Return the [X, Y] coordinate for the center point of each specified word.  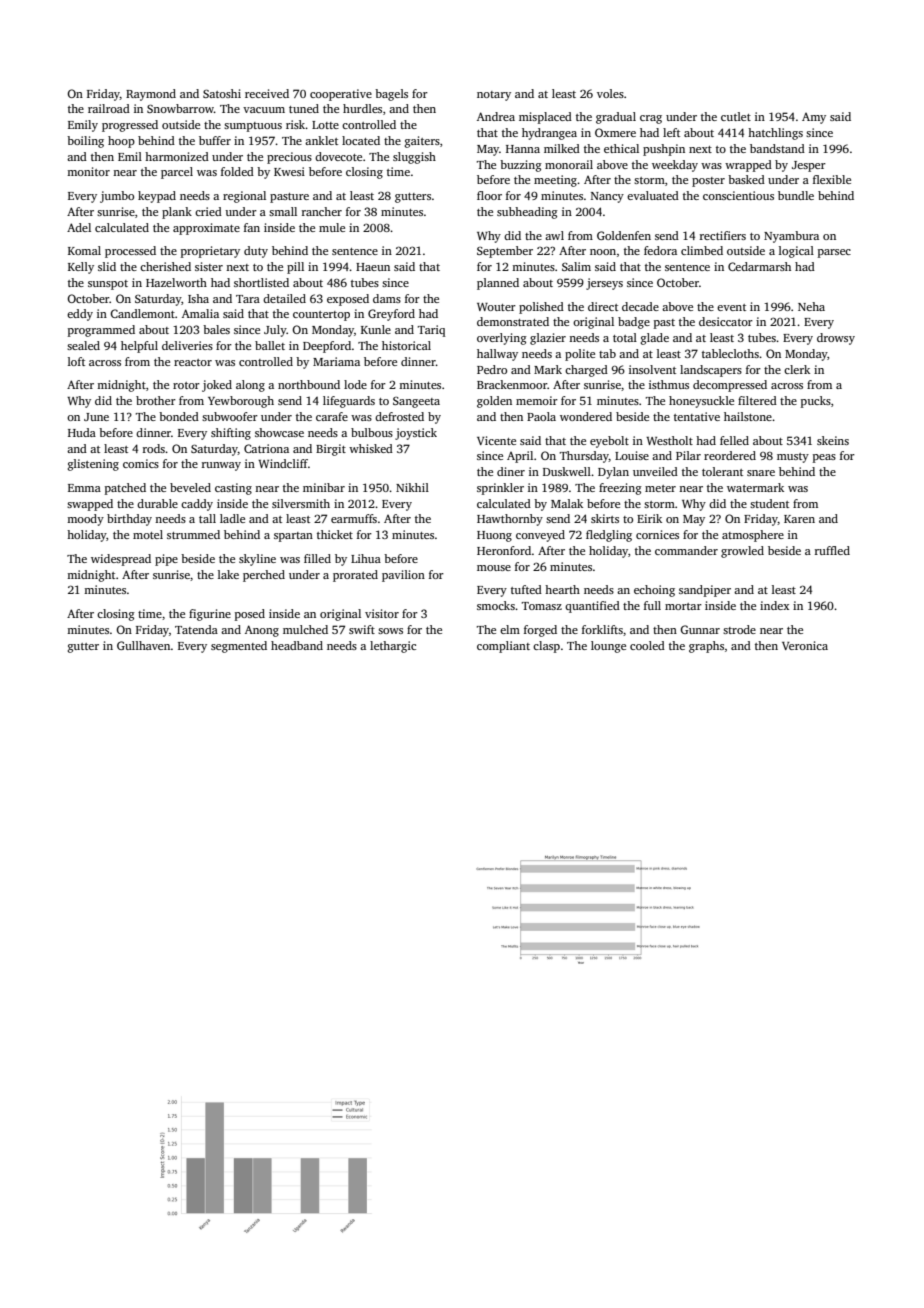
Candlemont [142, 313]
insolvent [652, 369]
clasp [546, 647]
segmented [239, 647]
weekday [675, 166]
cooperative [341, 95]
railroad [109, 108]
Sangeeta [416, 402]
